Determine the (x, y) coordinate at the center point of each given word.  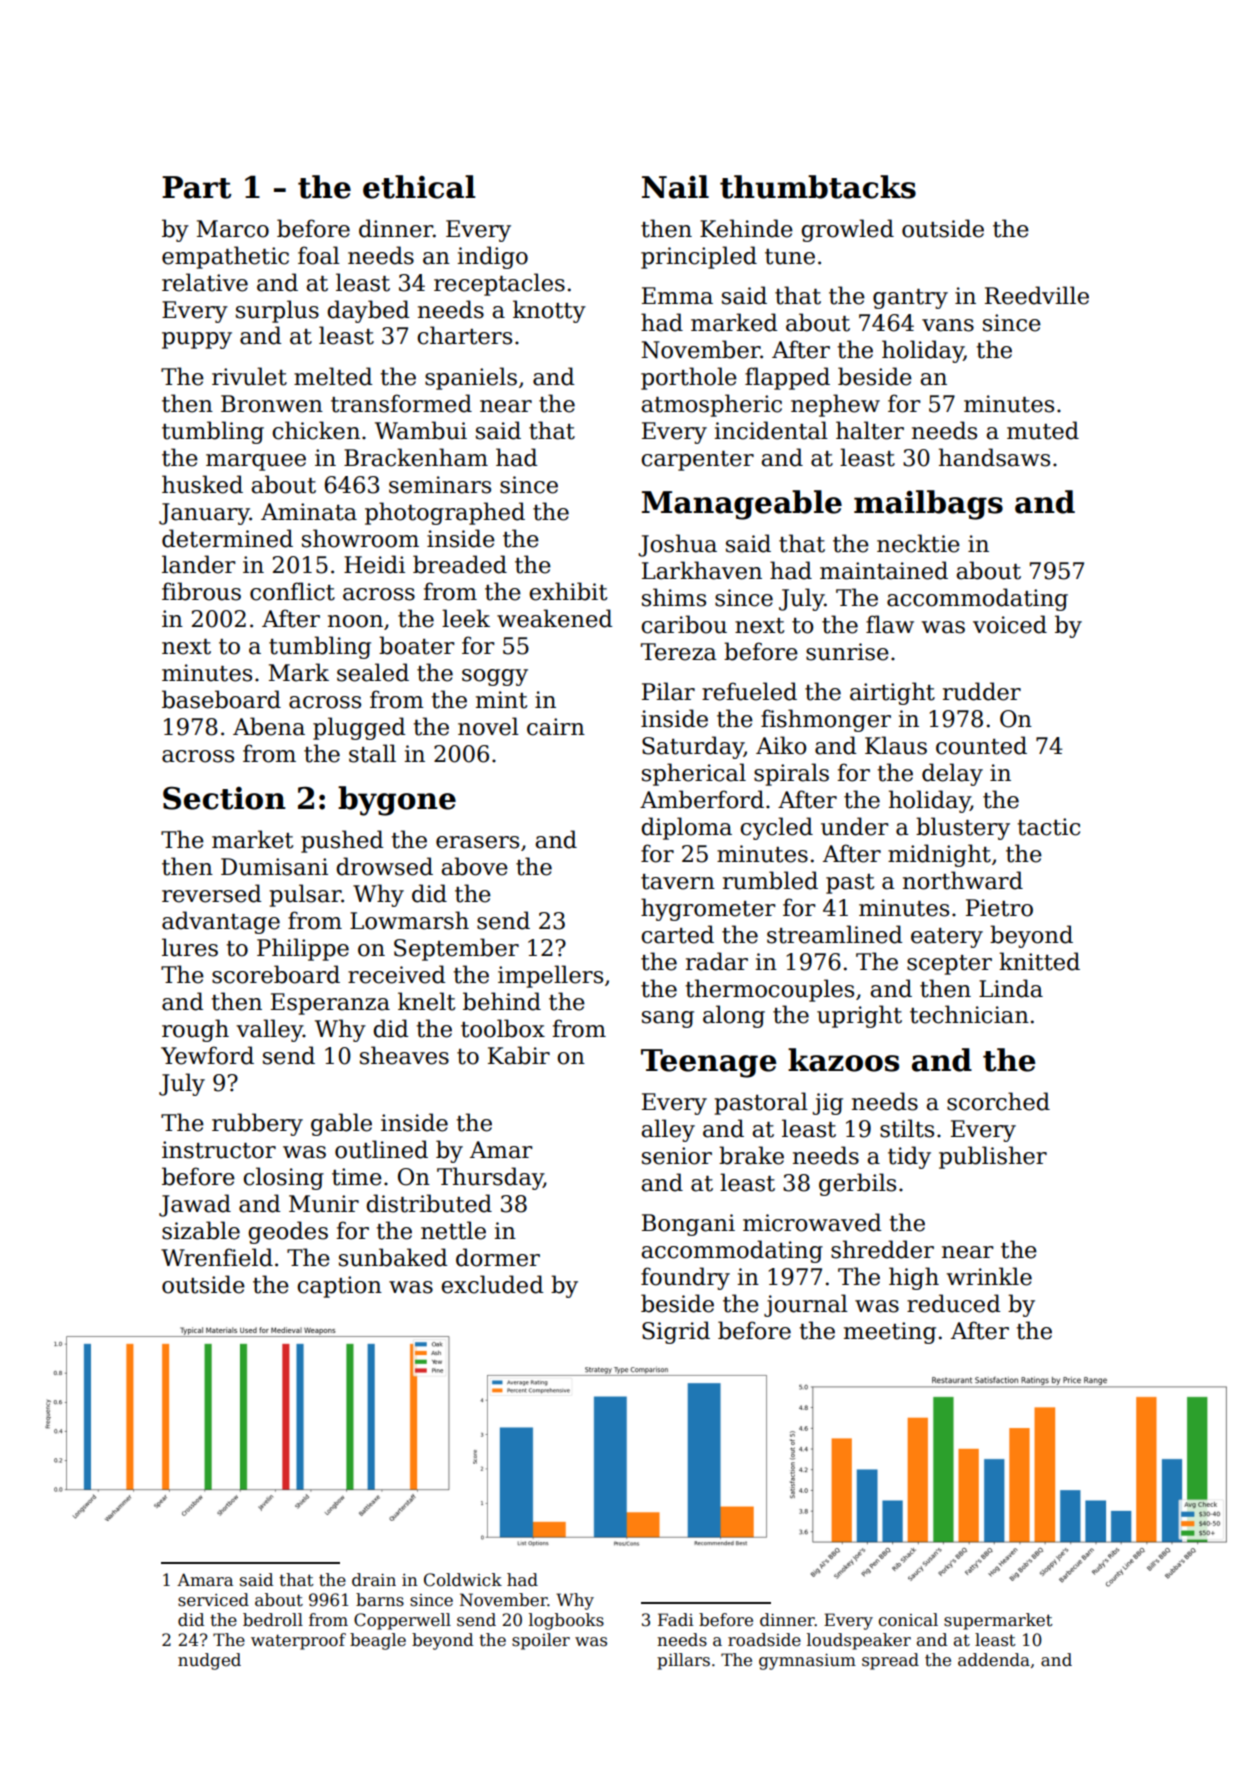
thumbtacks (818, 187)
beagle (378, 1641)
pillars (683, 1661)
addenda (994, 1660)
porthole (689, 378)
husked (202, 484)
